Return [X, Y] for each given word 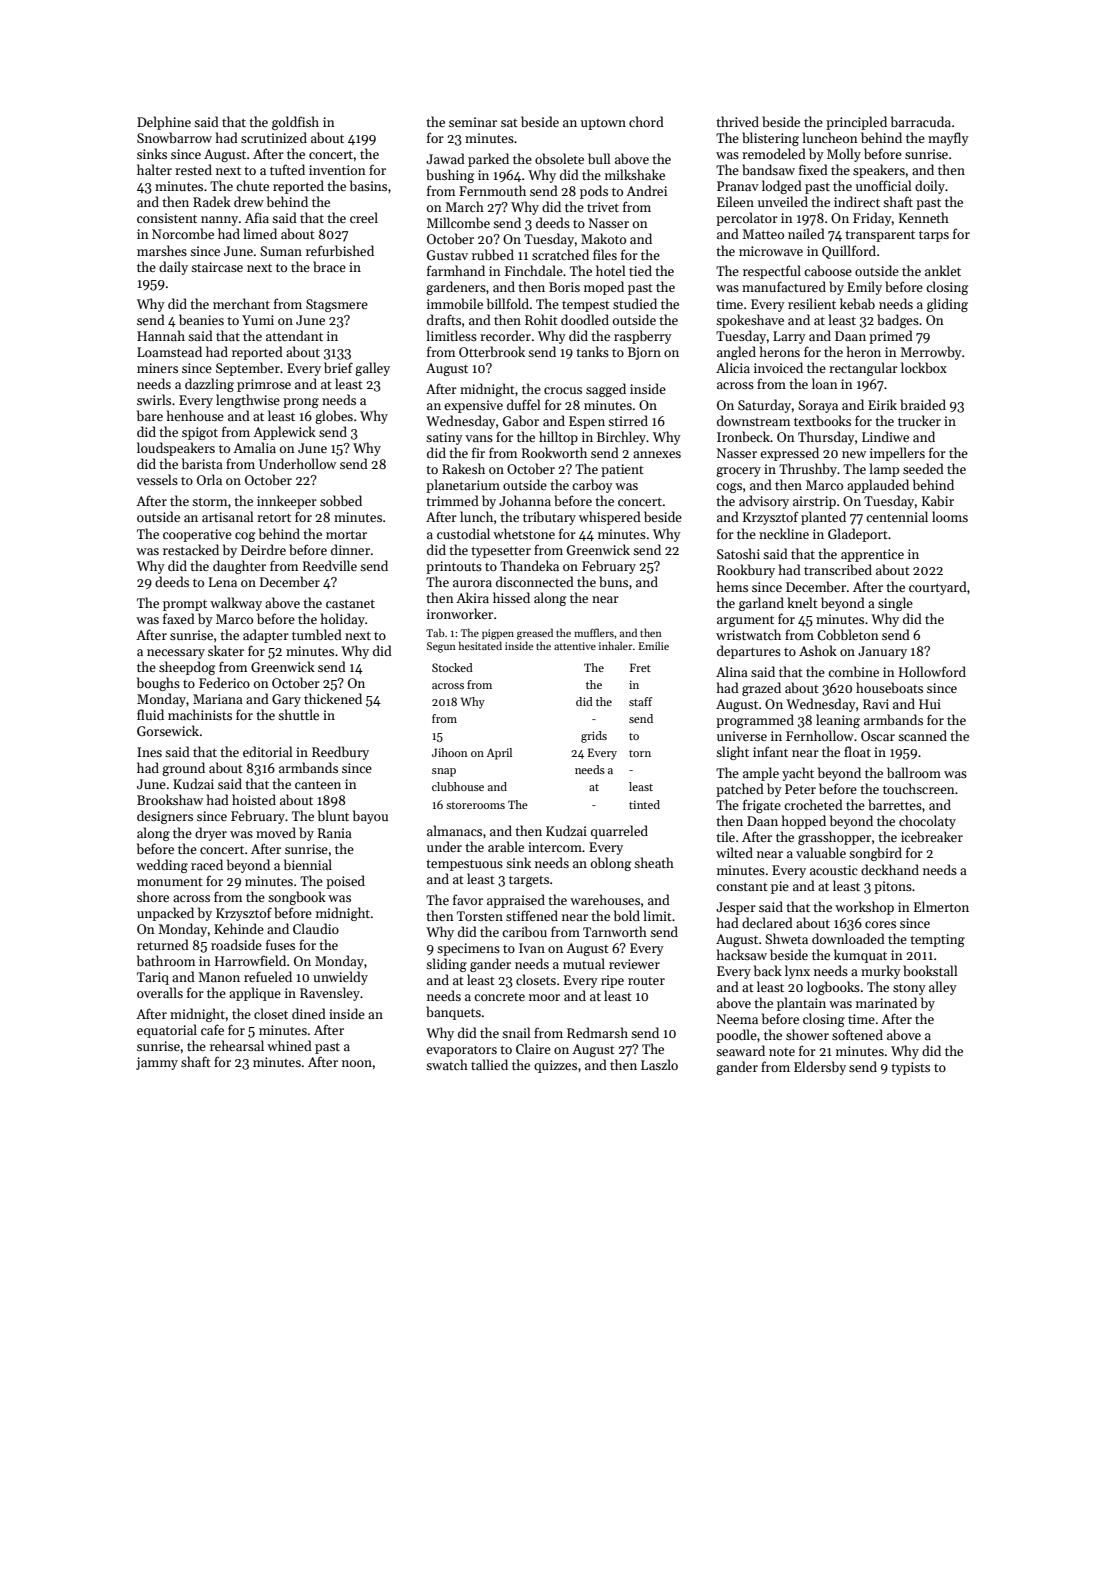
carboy [592, 486]
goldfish [295, 123]
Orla [209, 479]
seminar [473, 122]
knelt [802, 602]
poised [345, 882]
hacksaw [742, 954]
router [646, 981]
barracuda [921, 121]
